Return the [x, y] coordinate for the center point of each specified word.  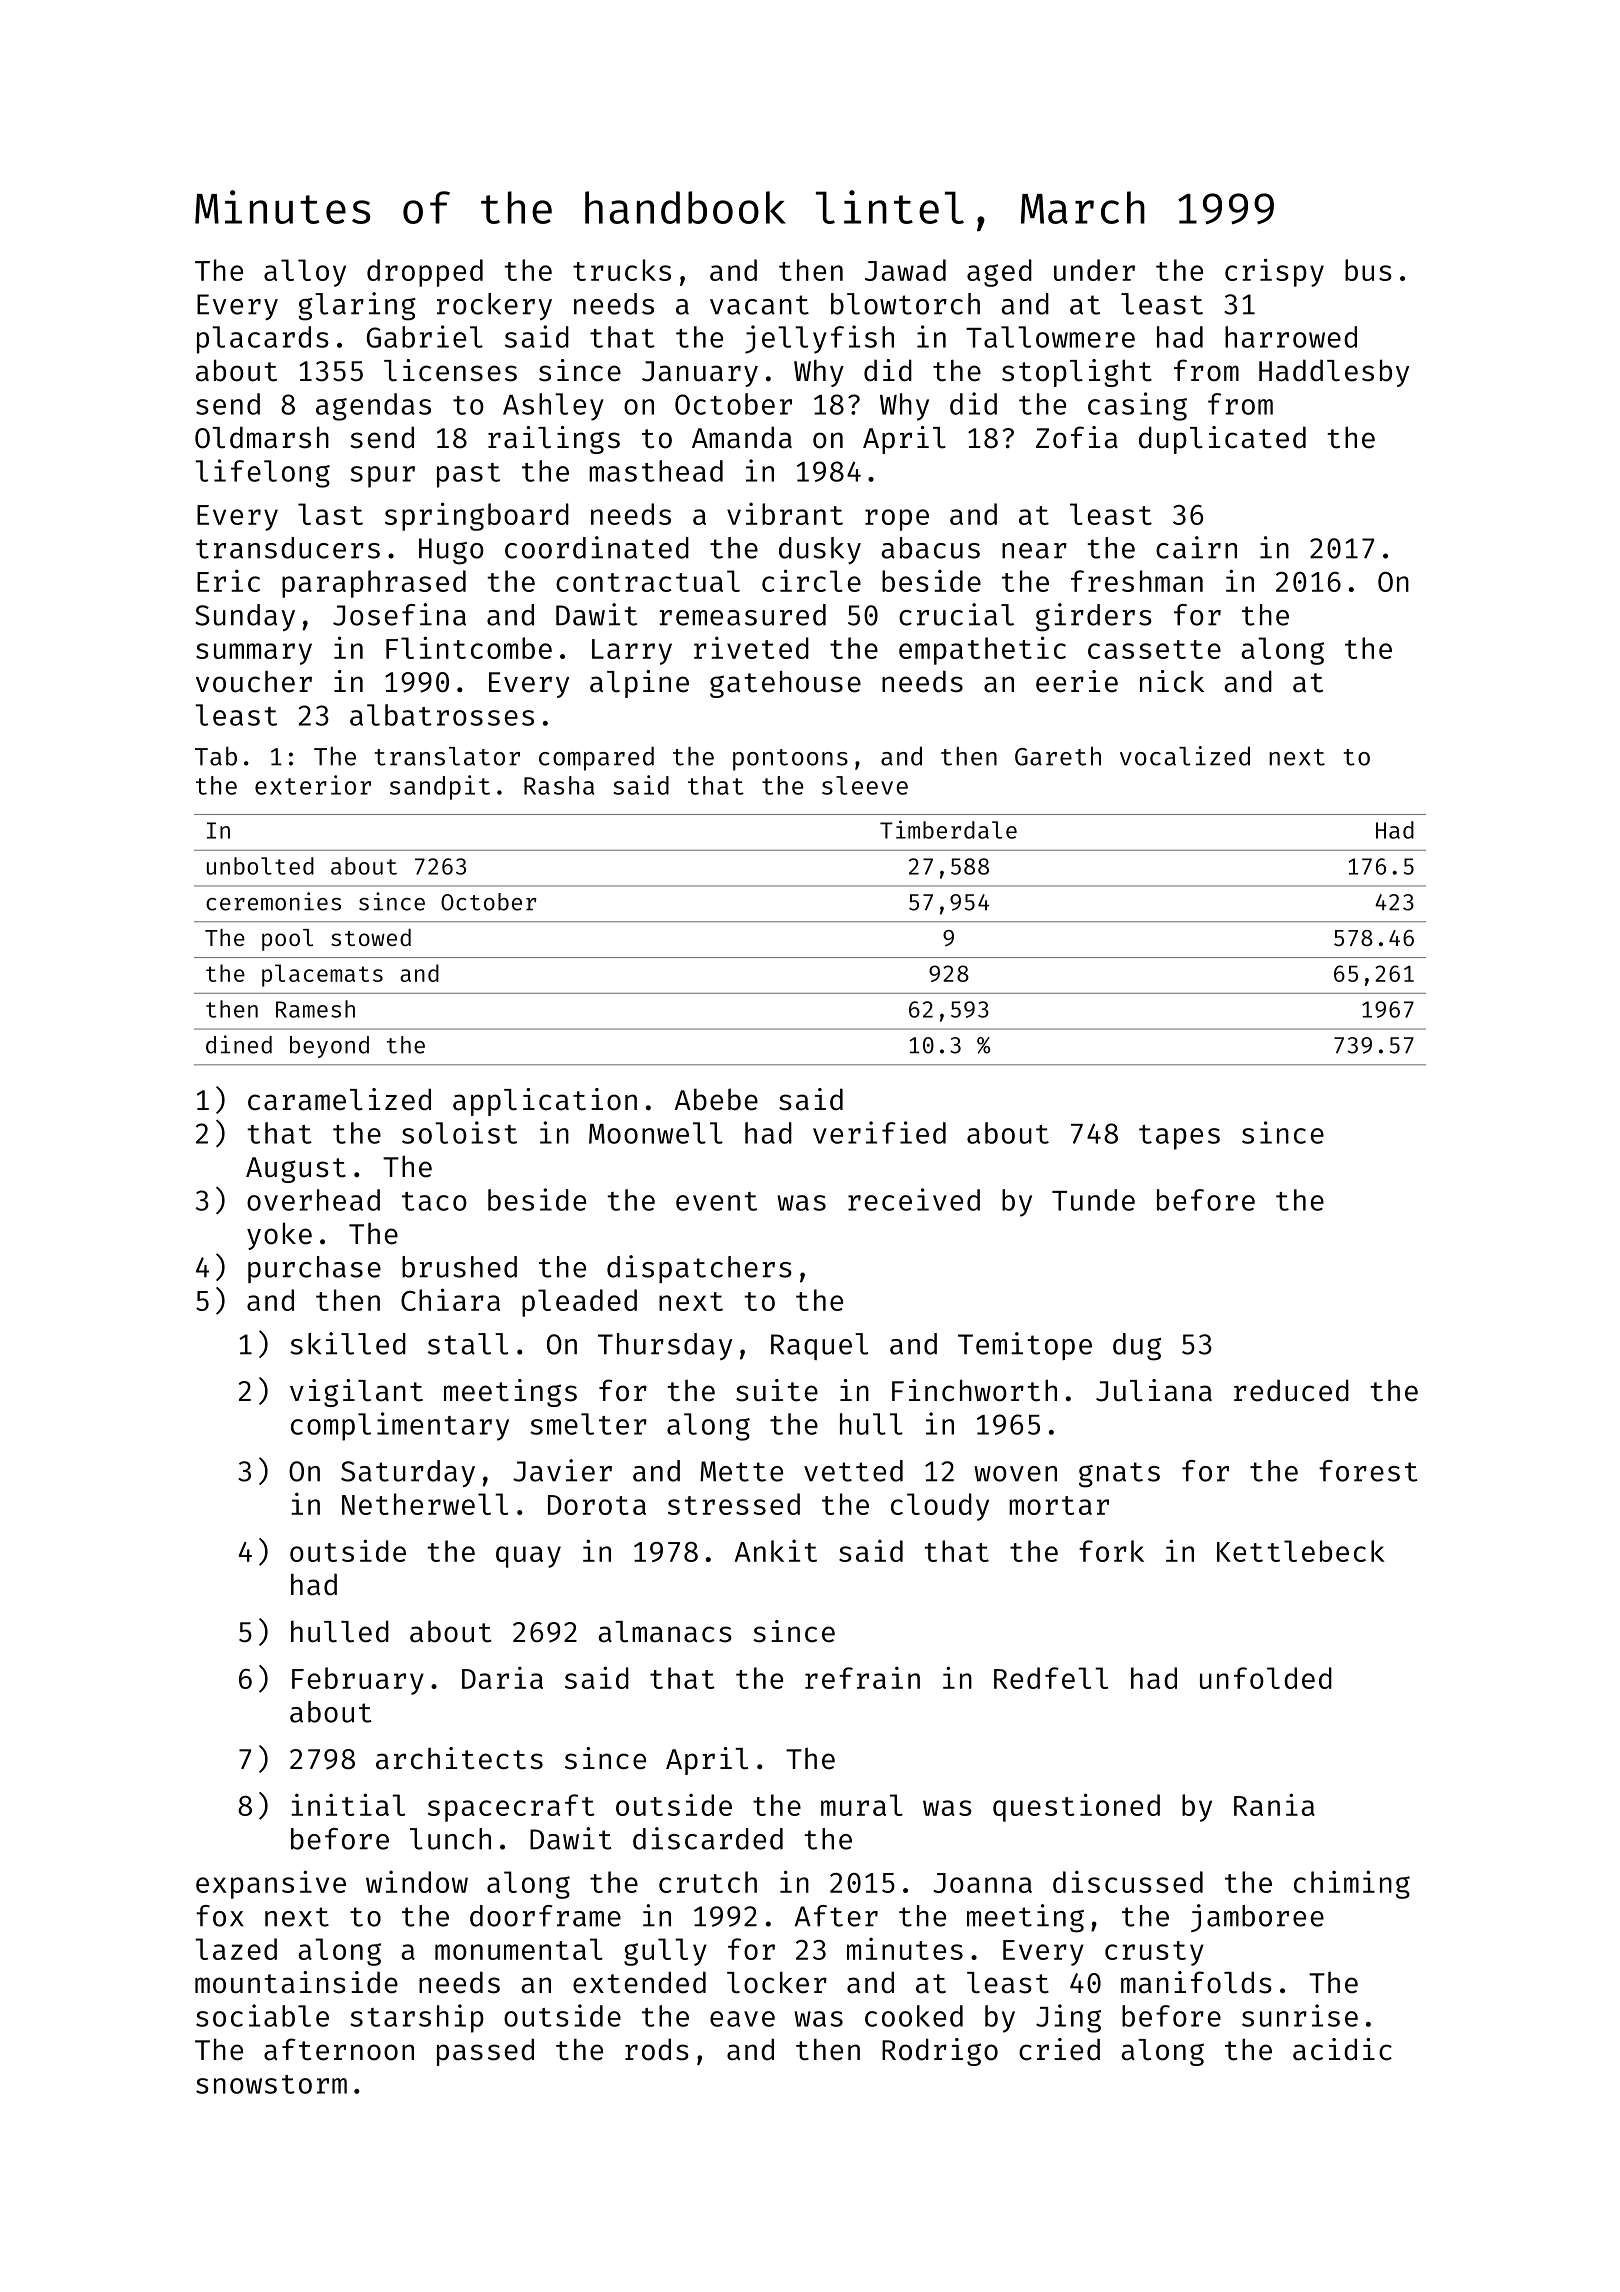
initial [348, 1804]
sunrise [1300, 2015]
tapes [1179, 1137]
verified [879, 1132]
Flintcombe [469, 647]
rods [657, 2049]
